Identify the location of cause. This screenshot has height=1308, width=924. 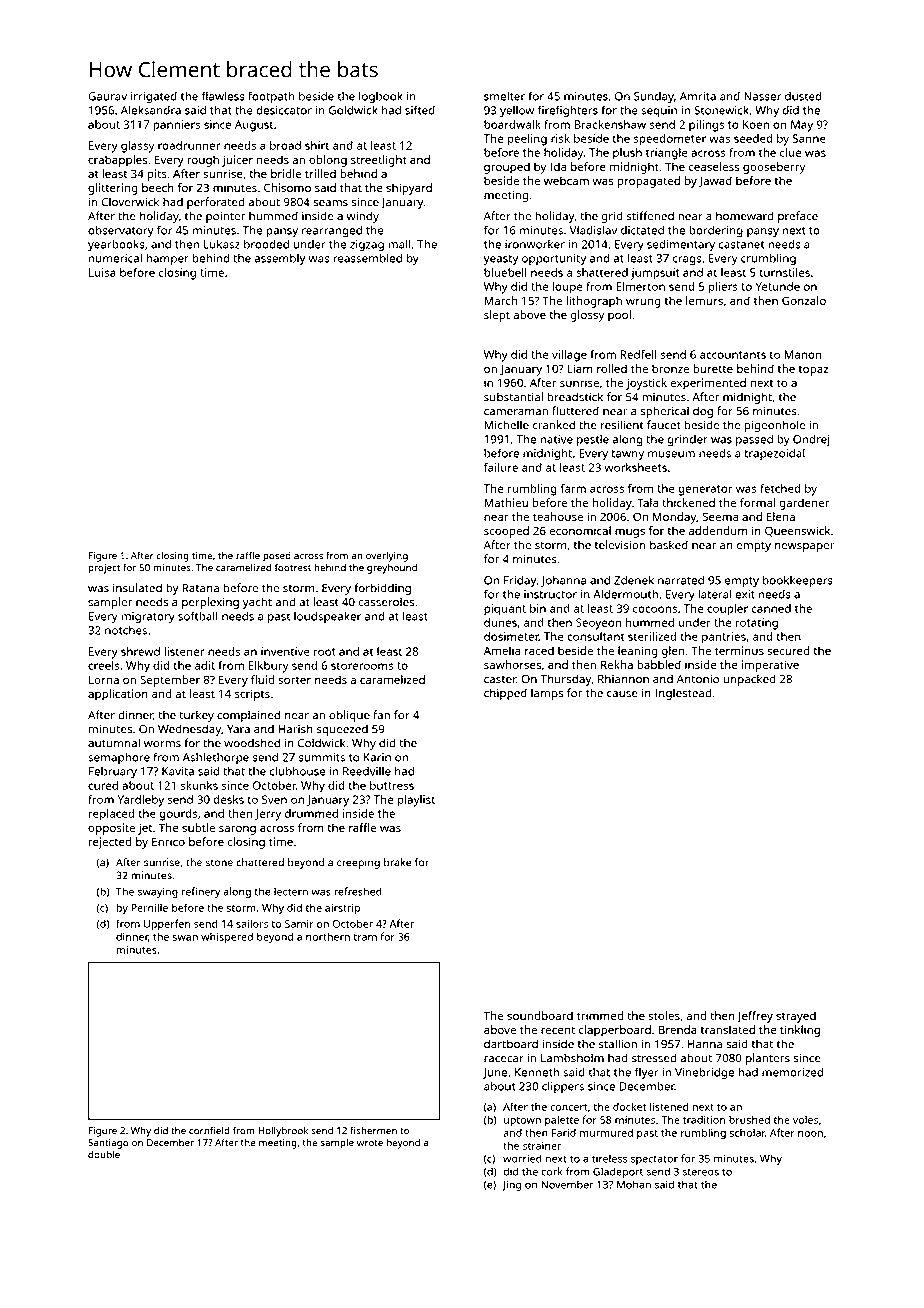
(622, 694).
